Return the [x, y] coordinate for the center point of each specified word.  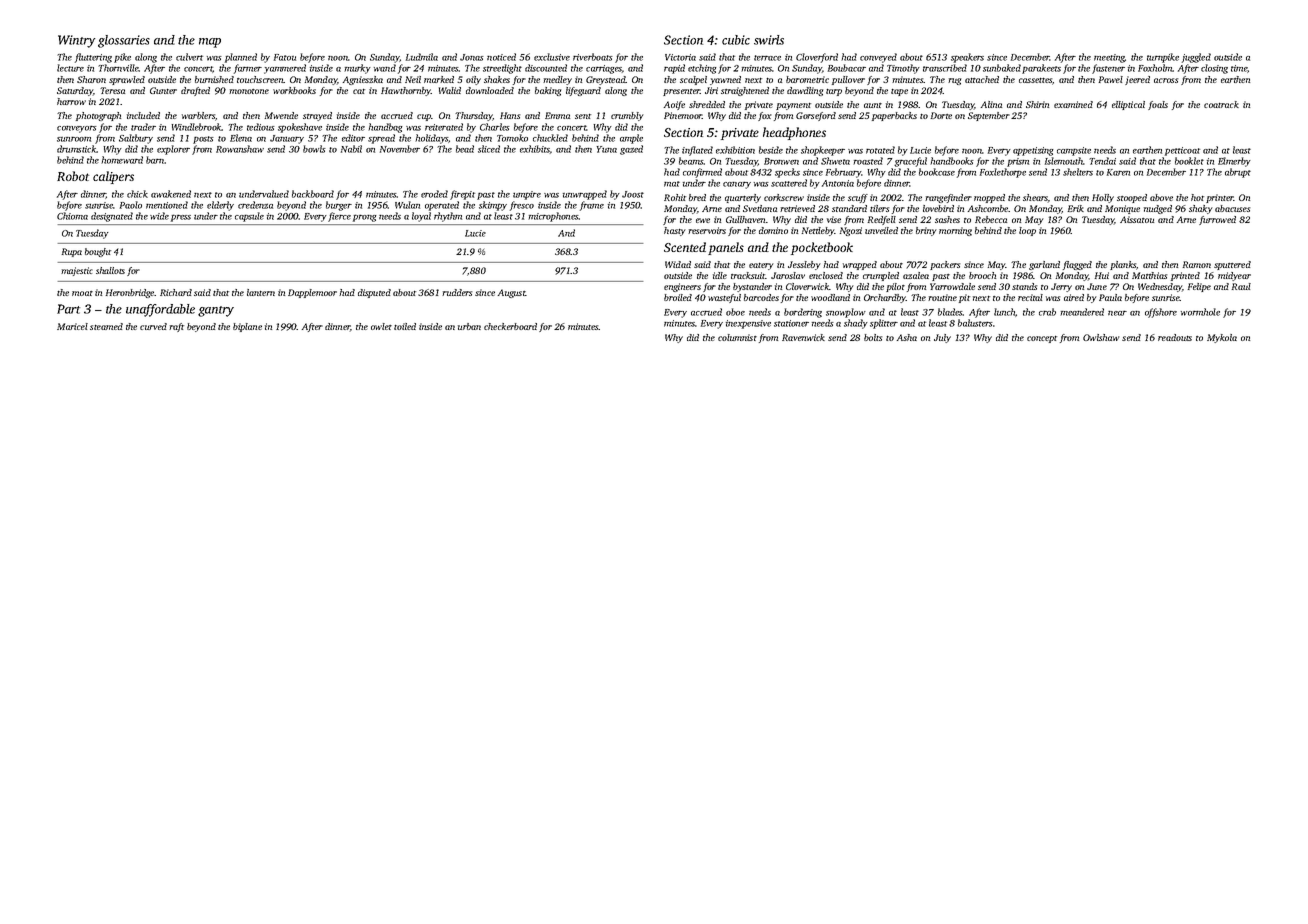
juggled [1196, 58]
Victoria [680, 57]
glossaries [124, 41]
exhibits [535, 149]
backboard [313, 194]
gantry [216, 311]
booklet [1189, 161]
